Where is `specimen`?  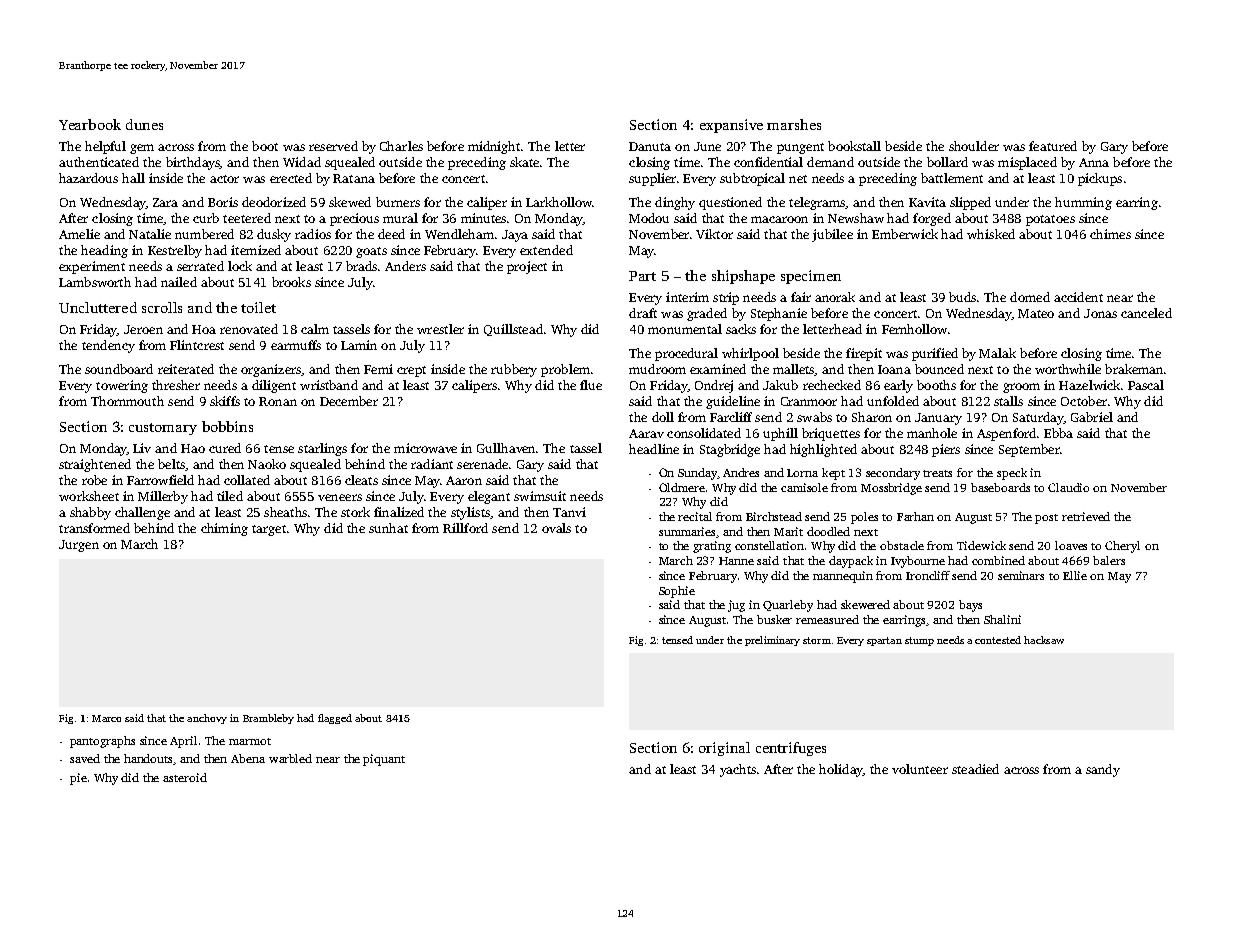
specimen is located at coordinates (811, 277).
